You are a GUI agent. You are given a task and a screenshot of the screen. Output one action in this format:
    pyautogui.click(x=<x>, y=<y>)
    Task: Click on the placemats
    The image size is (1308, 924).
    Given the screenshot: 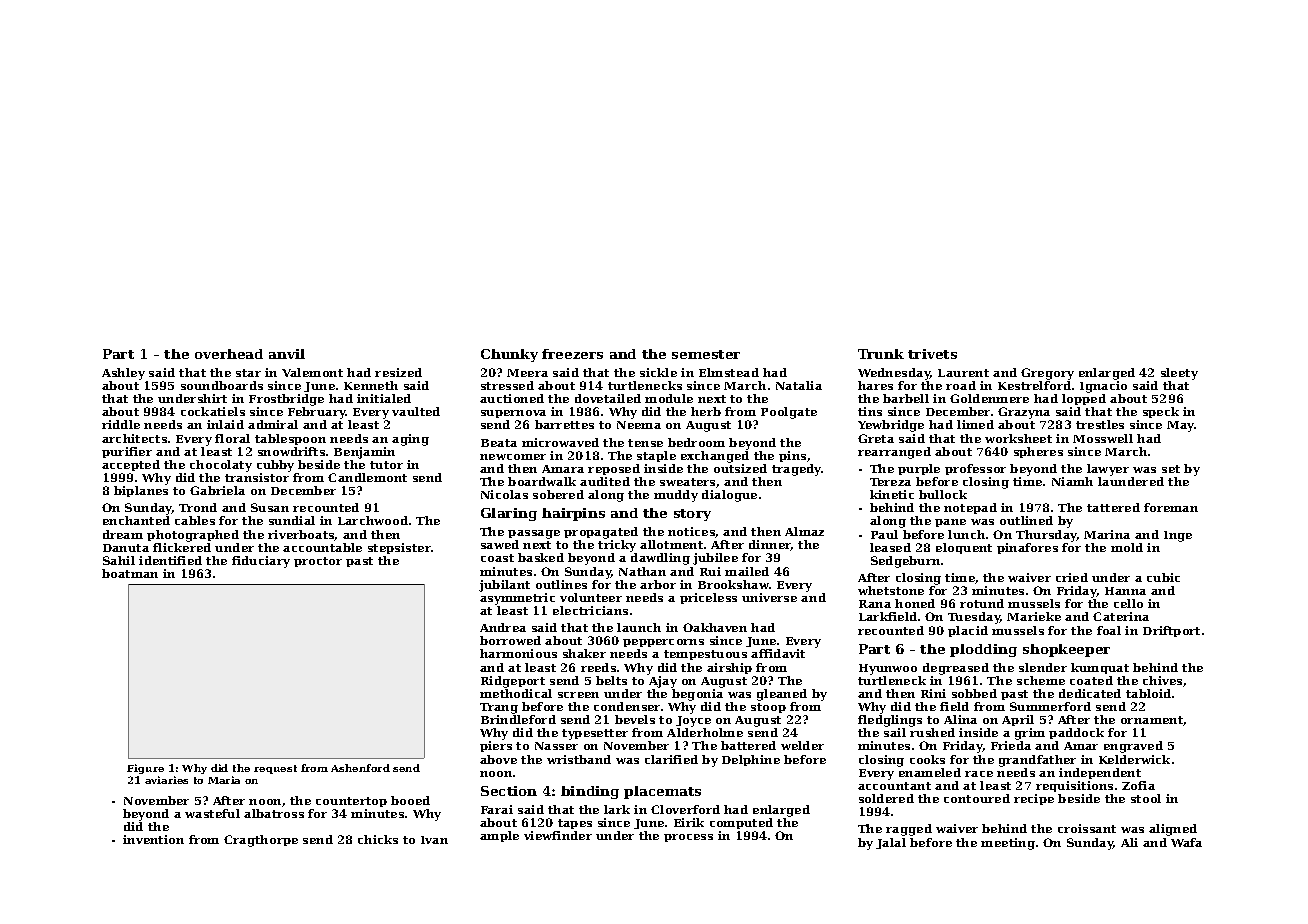 What is the action you would take?
    pyautogui.click(x=662, y=792)
